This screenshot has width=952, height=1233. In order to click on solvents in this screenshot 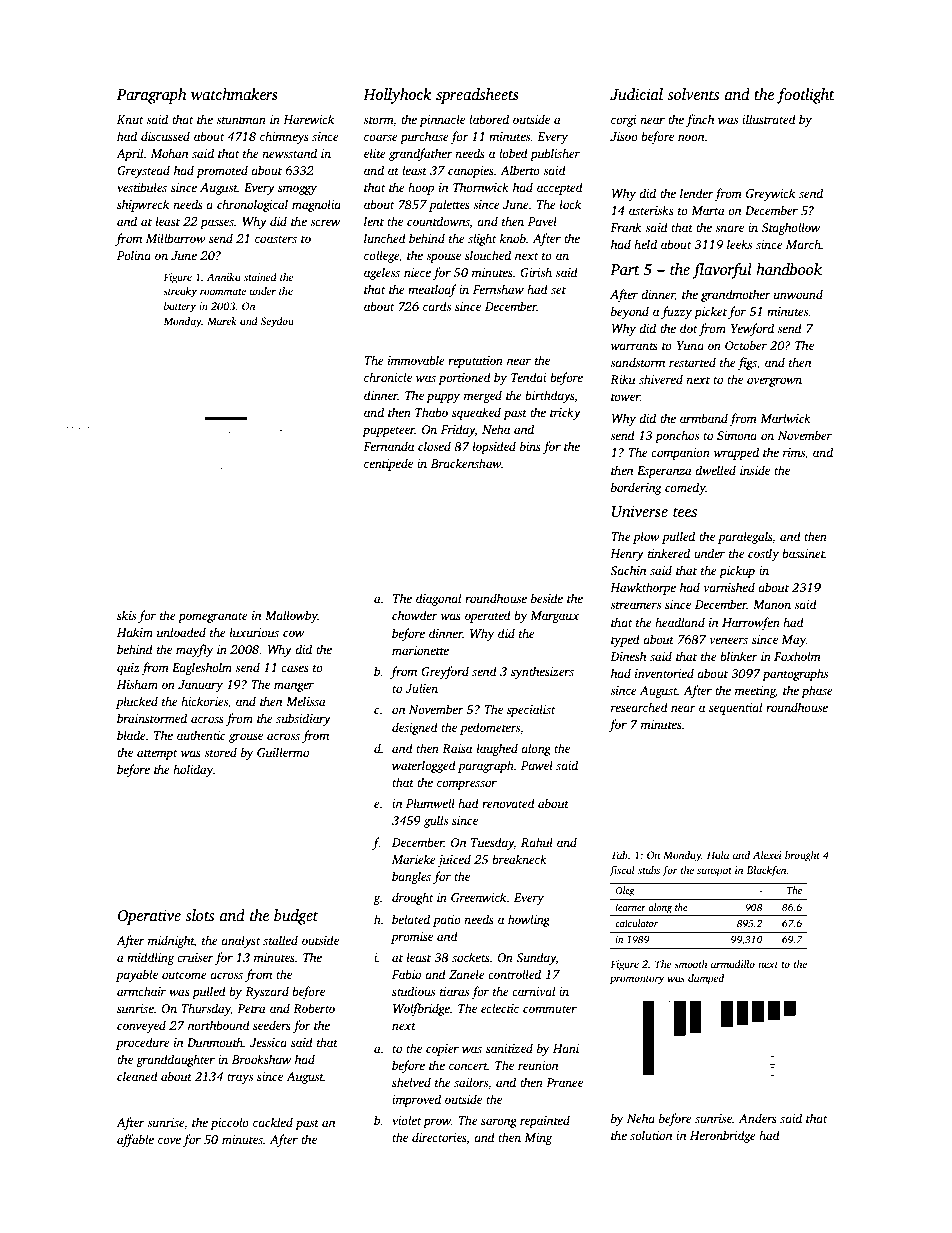, I will do `click(693, 94)`.
